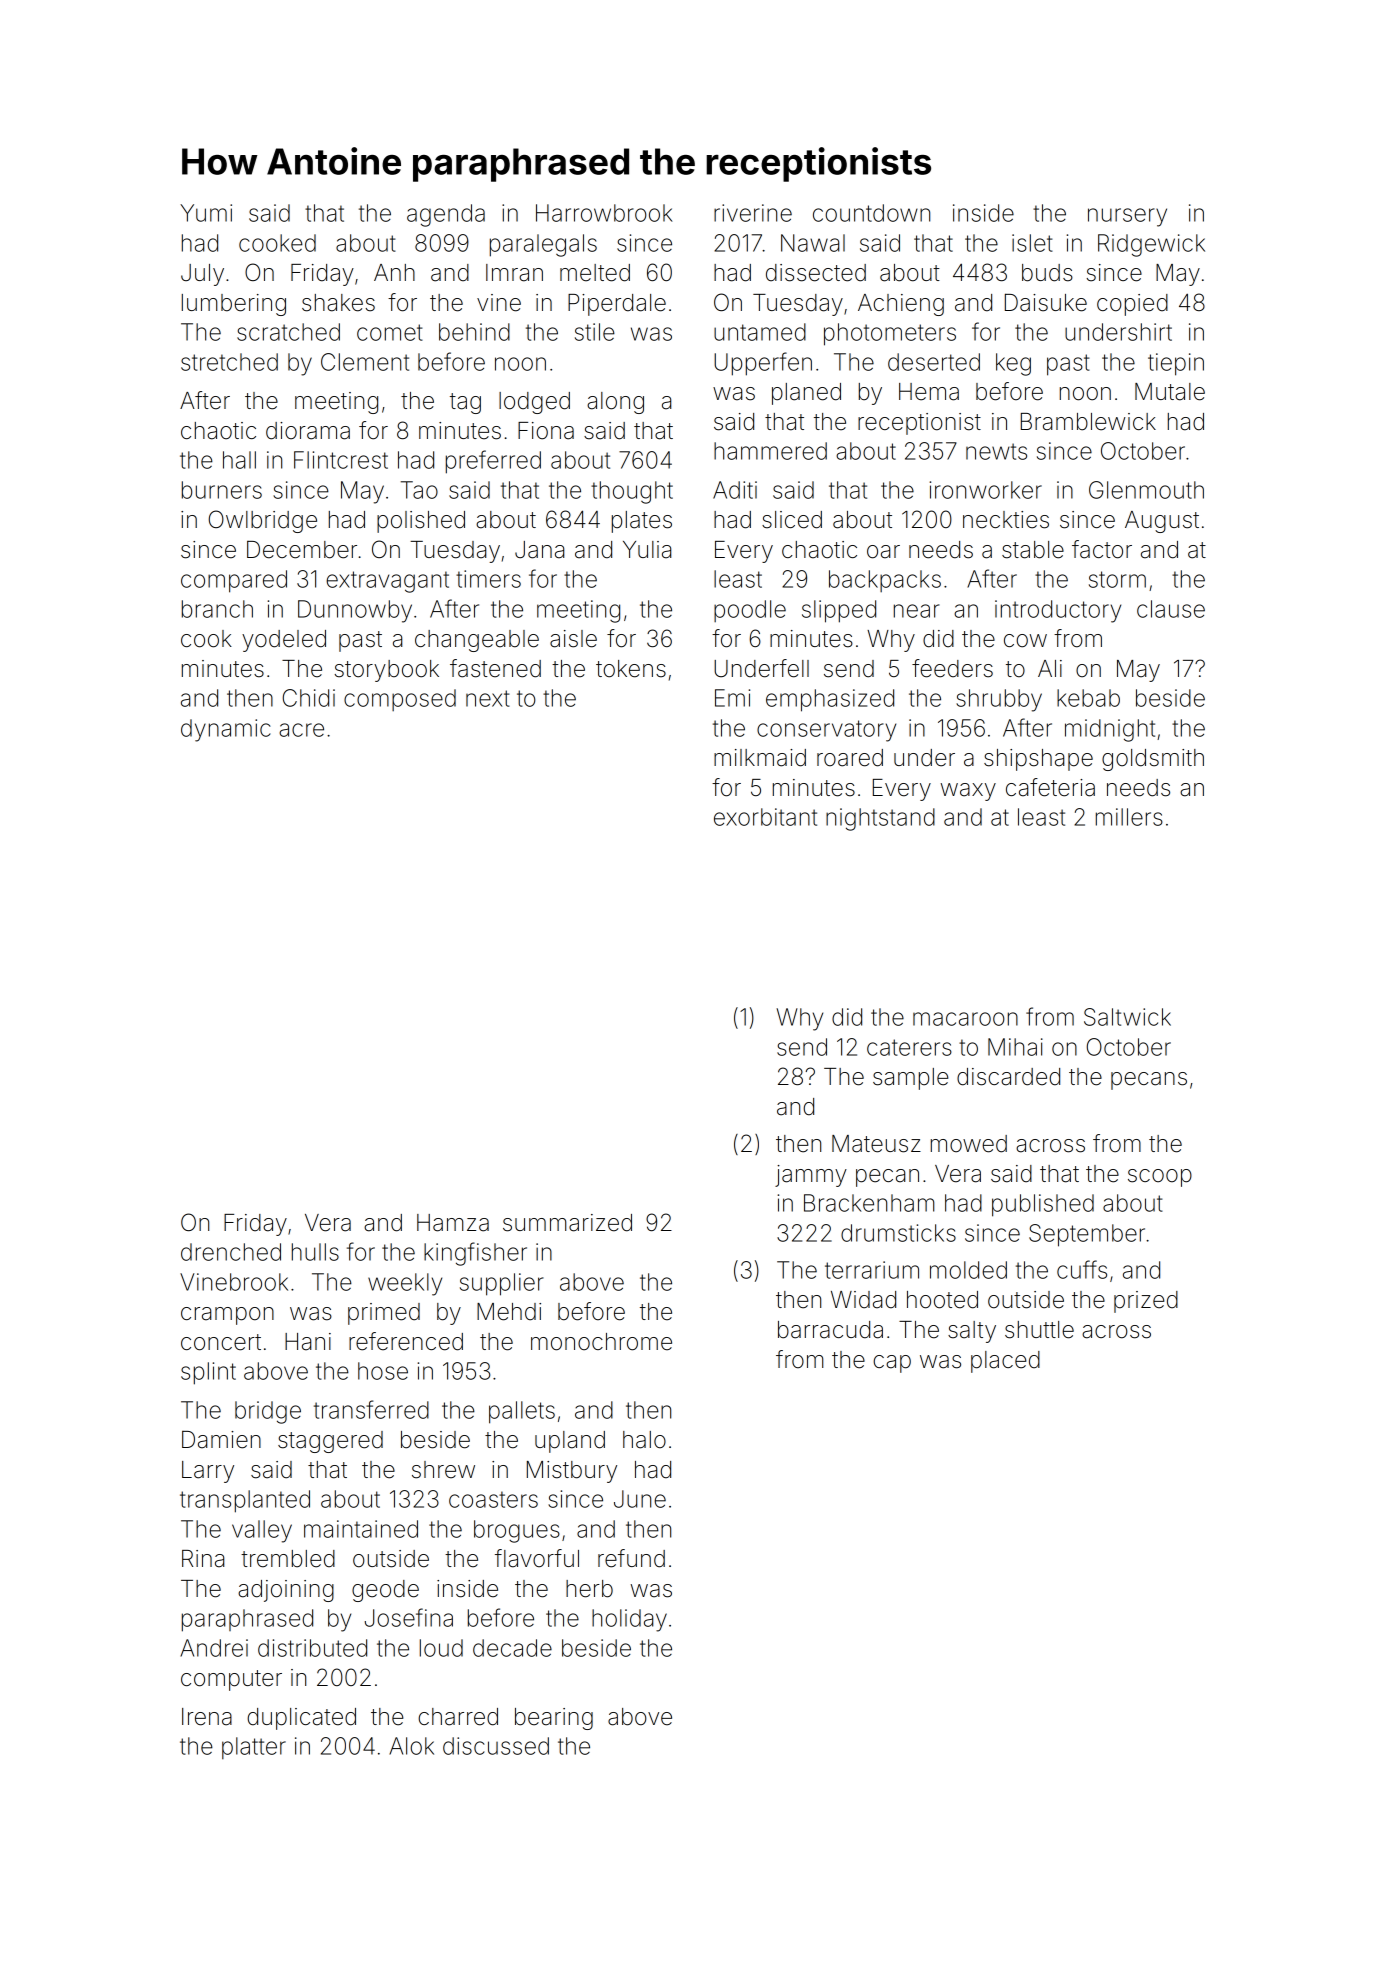 The image size is (1386, 1969). I want to click on Mihai, so click(1015, 1047).
